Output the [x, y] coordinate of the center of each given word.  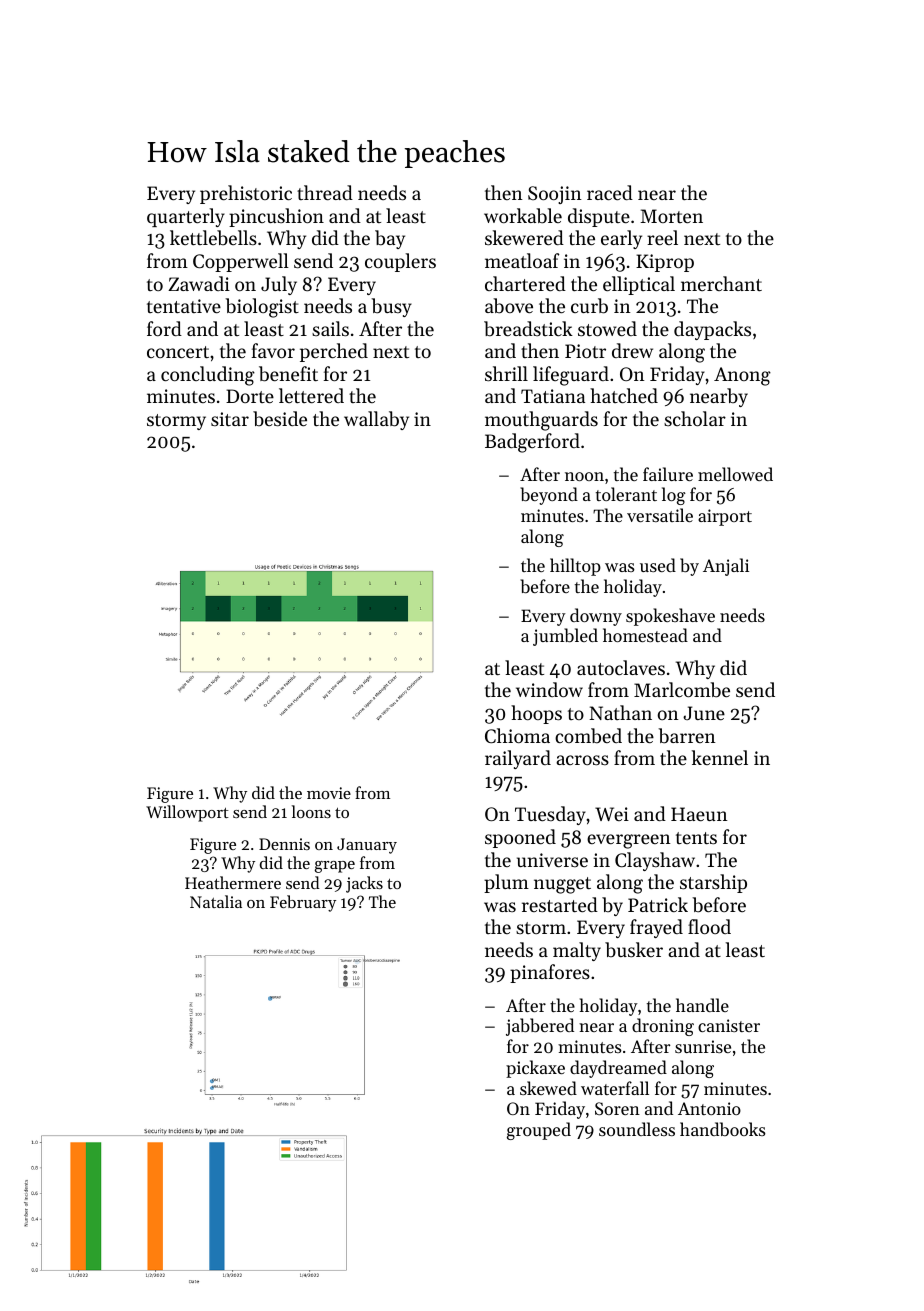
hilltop [575, 567]
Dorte [250, 396]
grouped [539, 1131]
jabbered [540, 1027]
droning [663, 1027]
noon [584, 476]
